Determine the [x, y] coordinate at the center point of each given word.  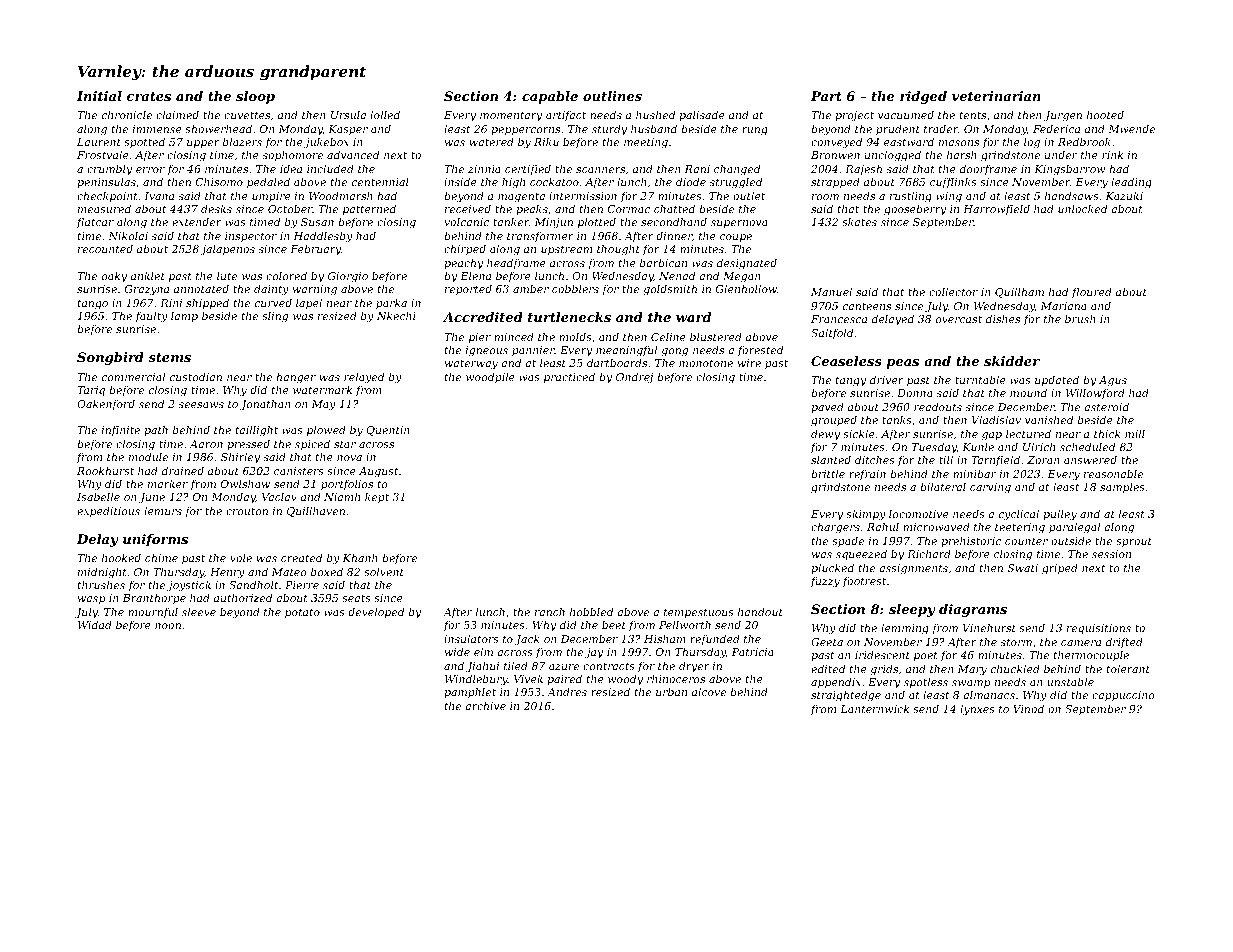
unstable [1070, 681]
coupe [736, 238]
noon [168, 626]
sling [275, 317]
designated [747, 264]
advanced [353, 154]
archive [485, 705]
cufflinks [953, 182]
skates [859, 221]
